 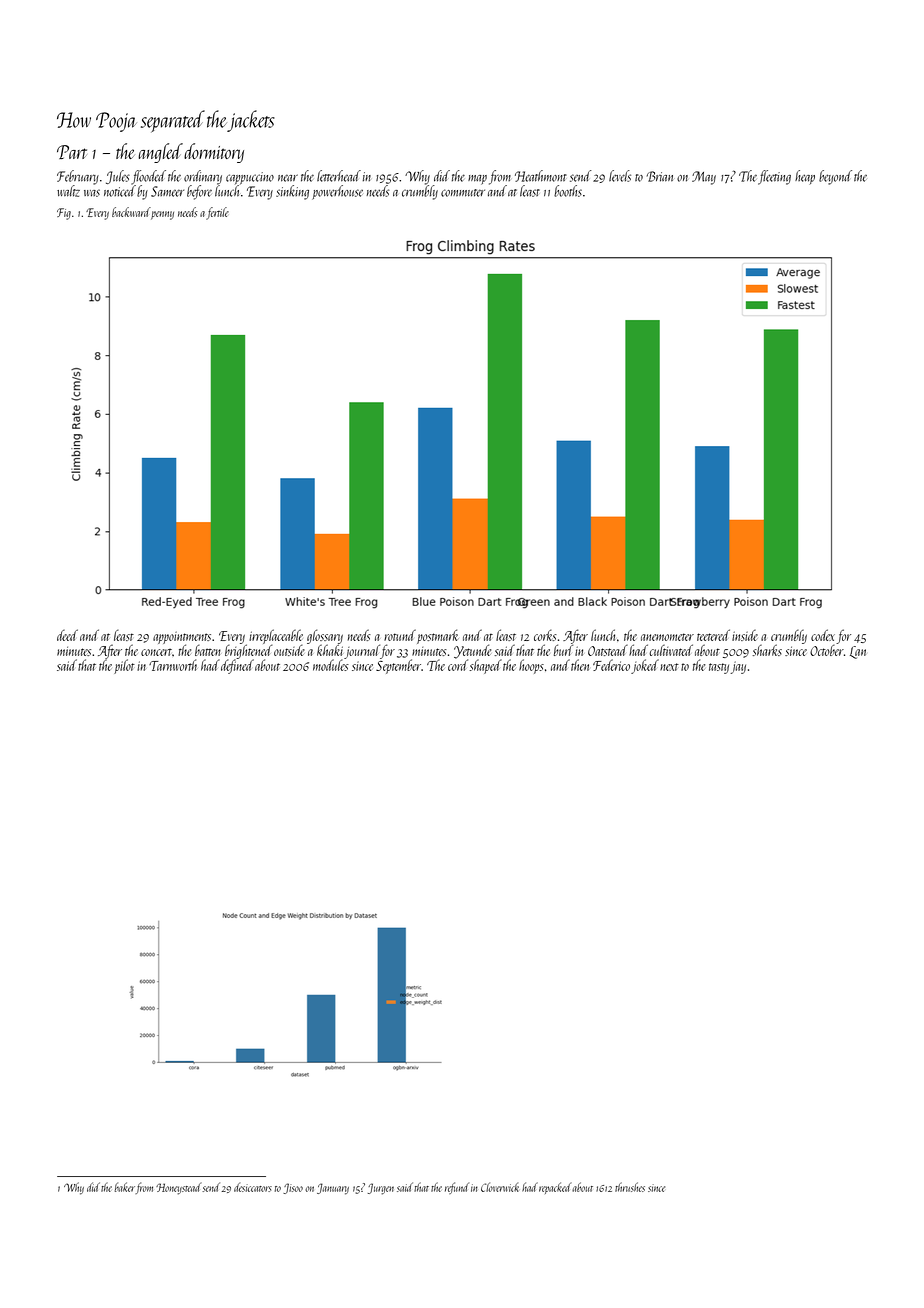 I want to click on teetered, so click(x=713, y=635).
